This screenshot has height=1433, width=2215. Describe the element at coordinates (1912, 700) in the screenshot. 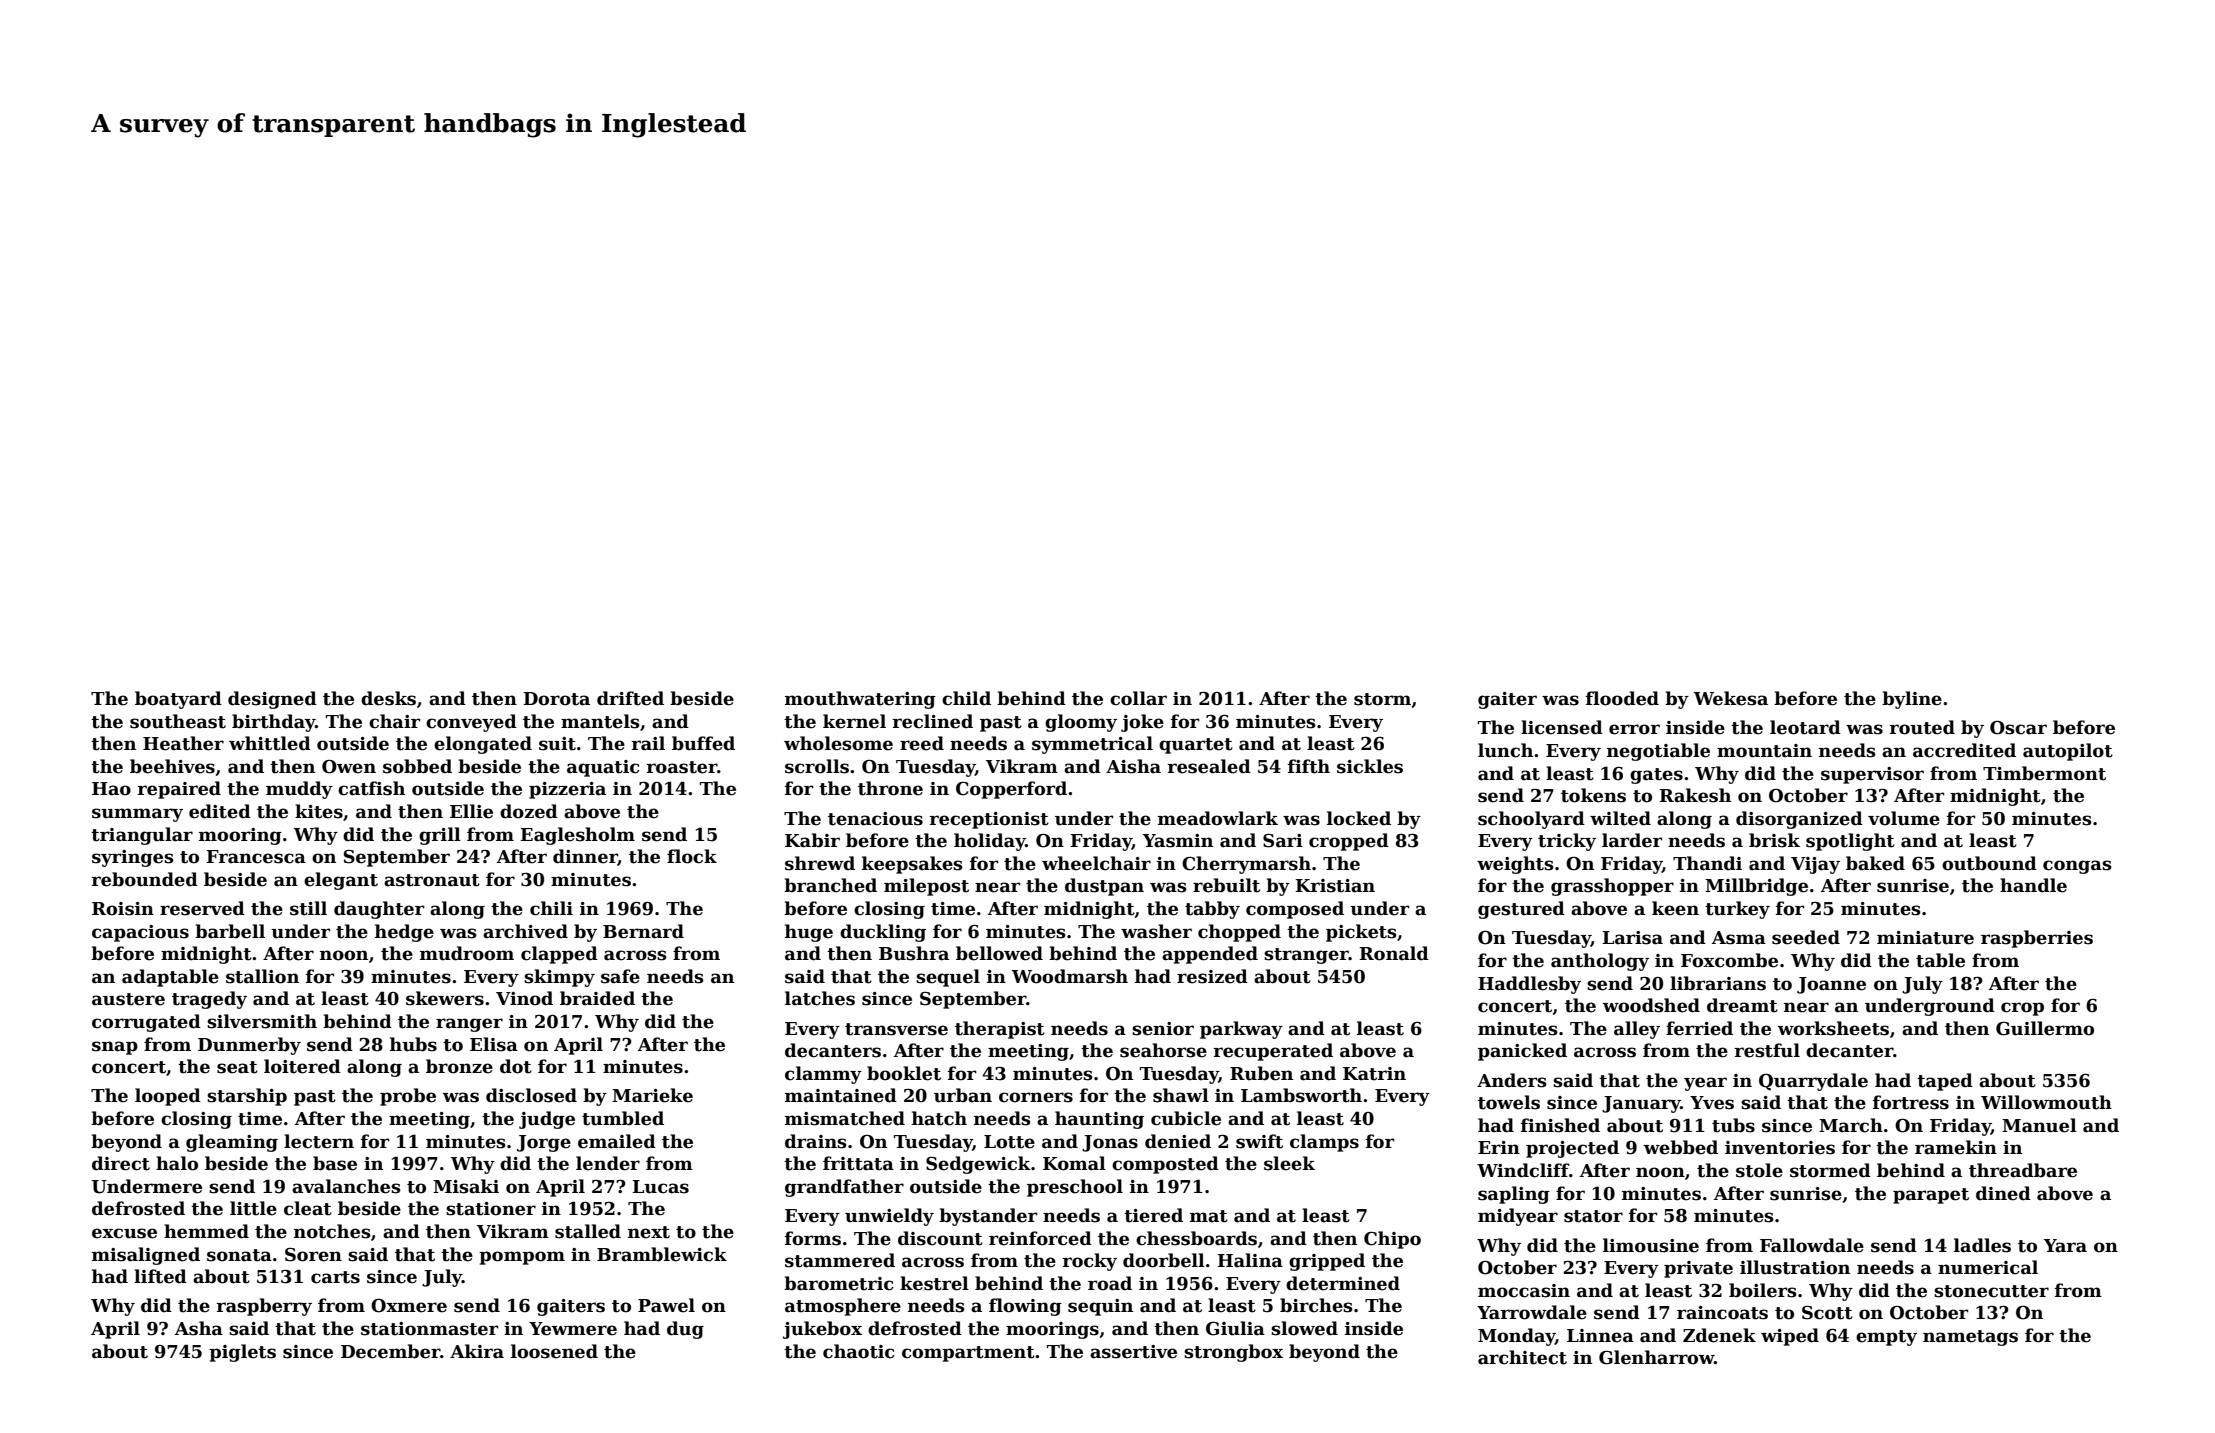

I see `byline` at that location.
